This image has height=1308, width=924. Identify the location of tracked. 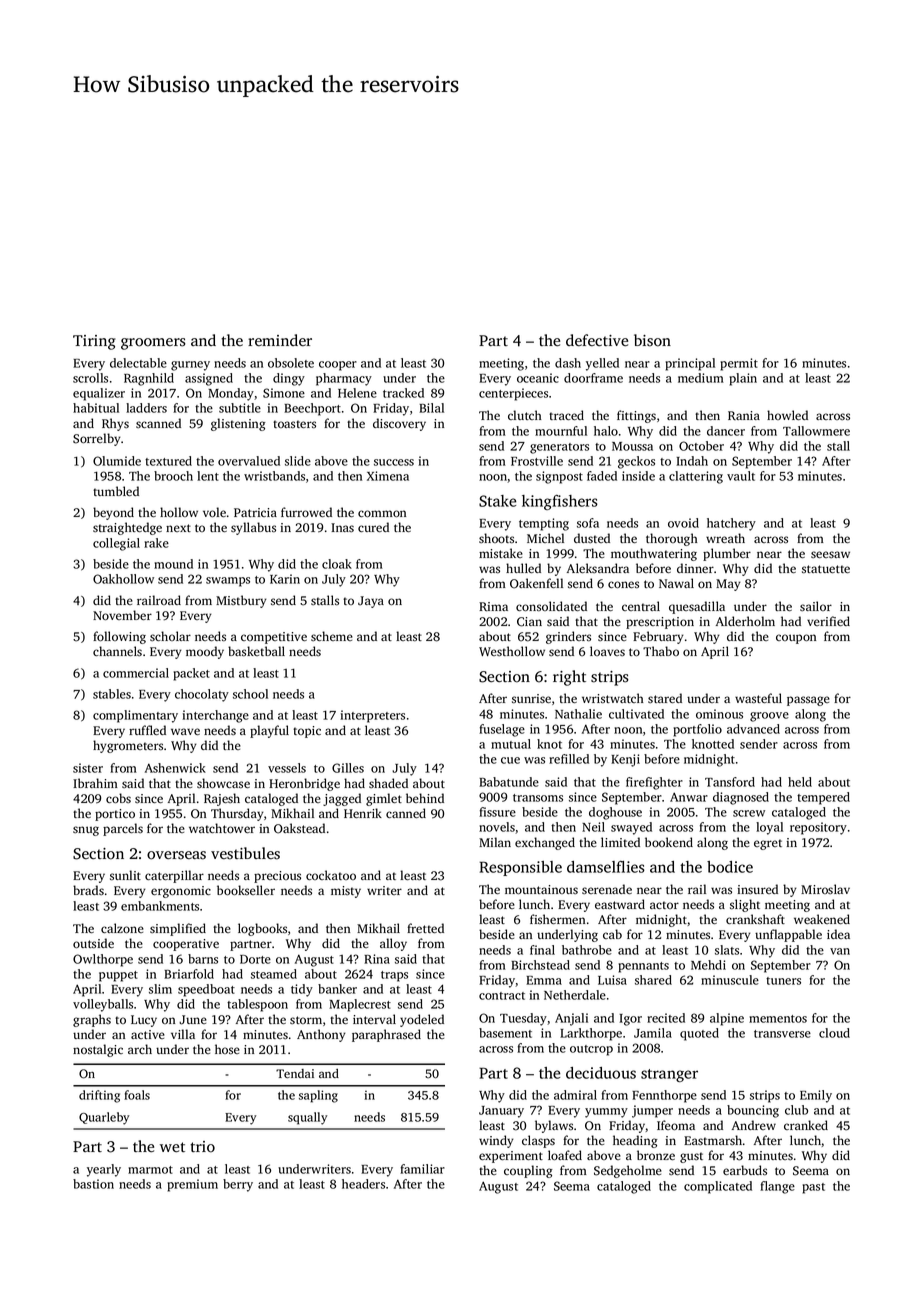
(403, 393).
